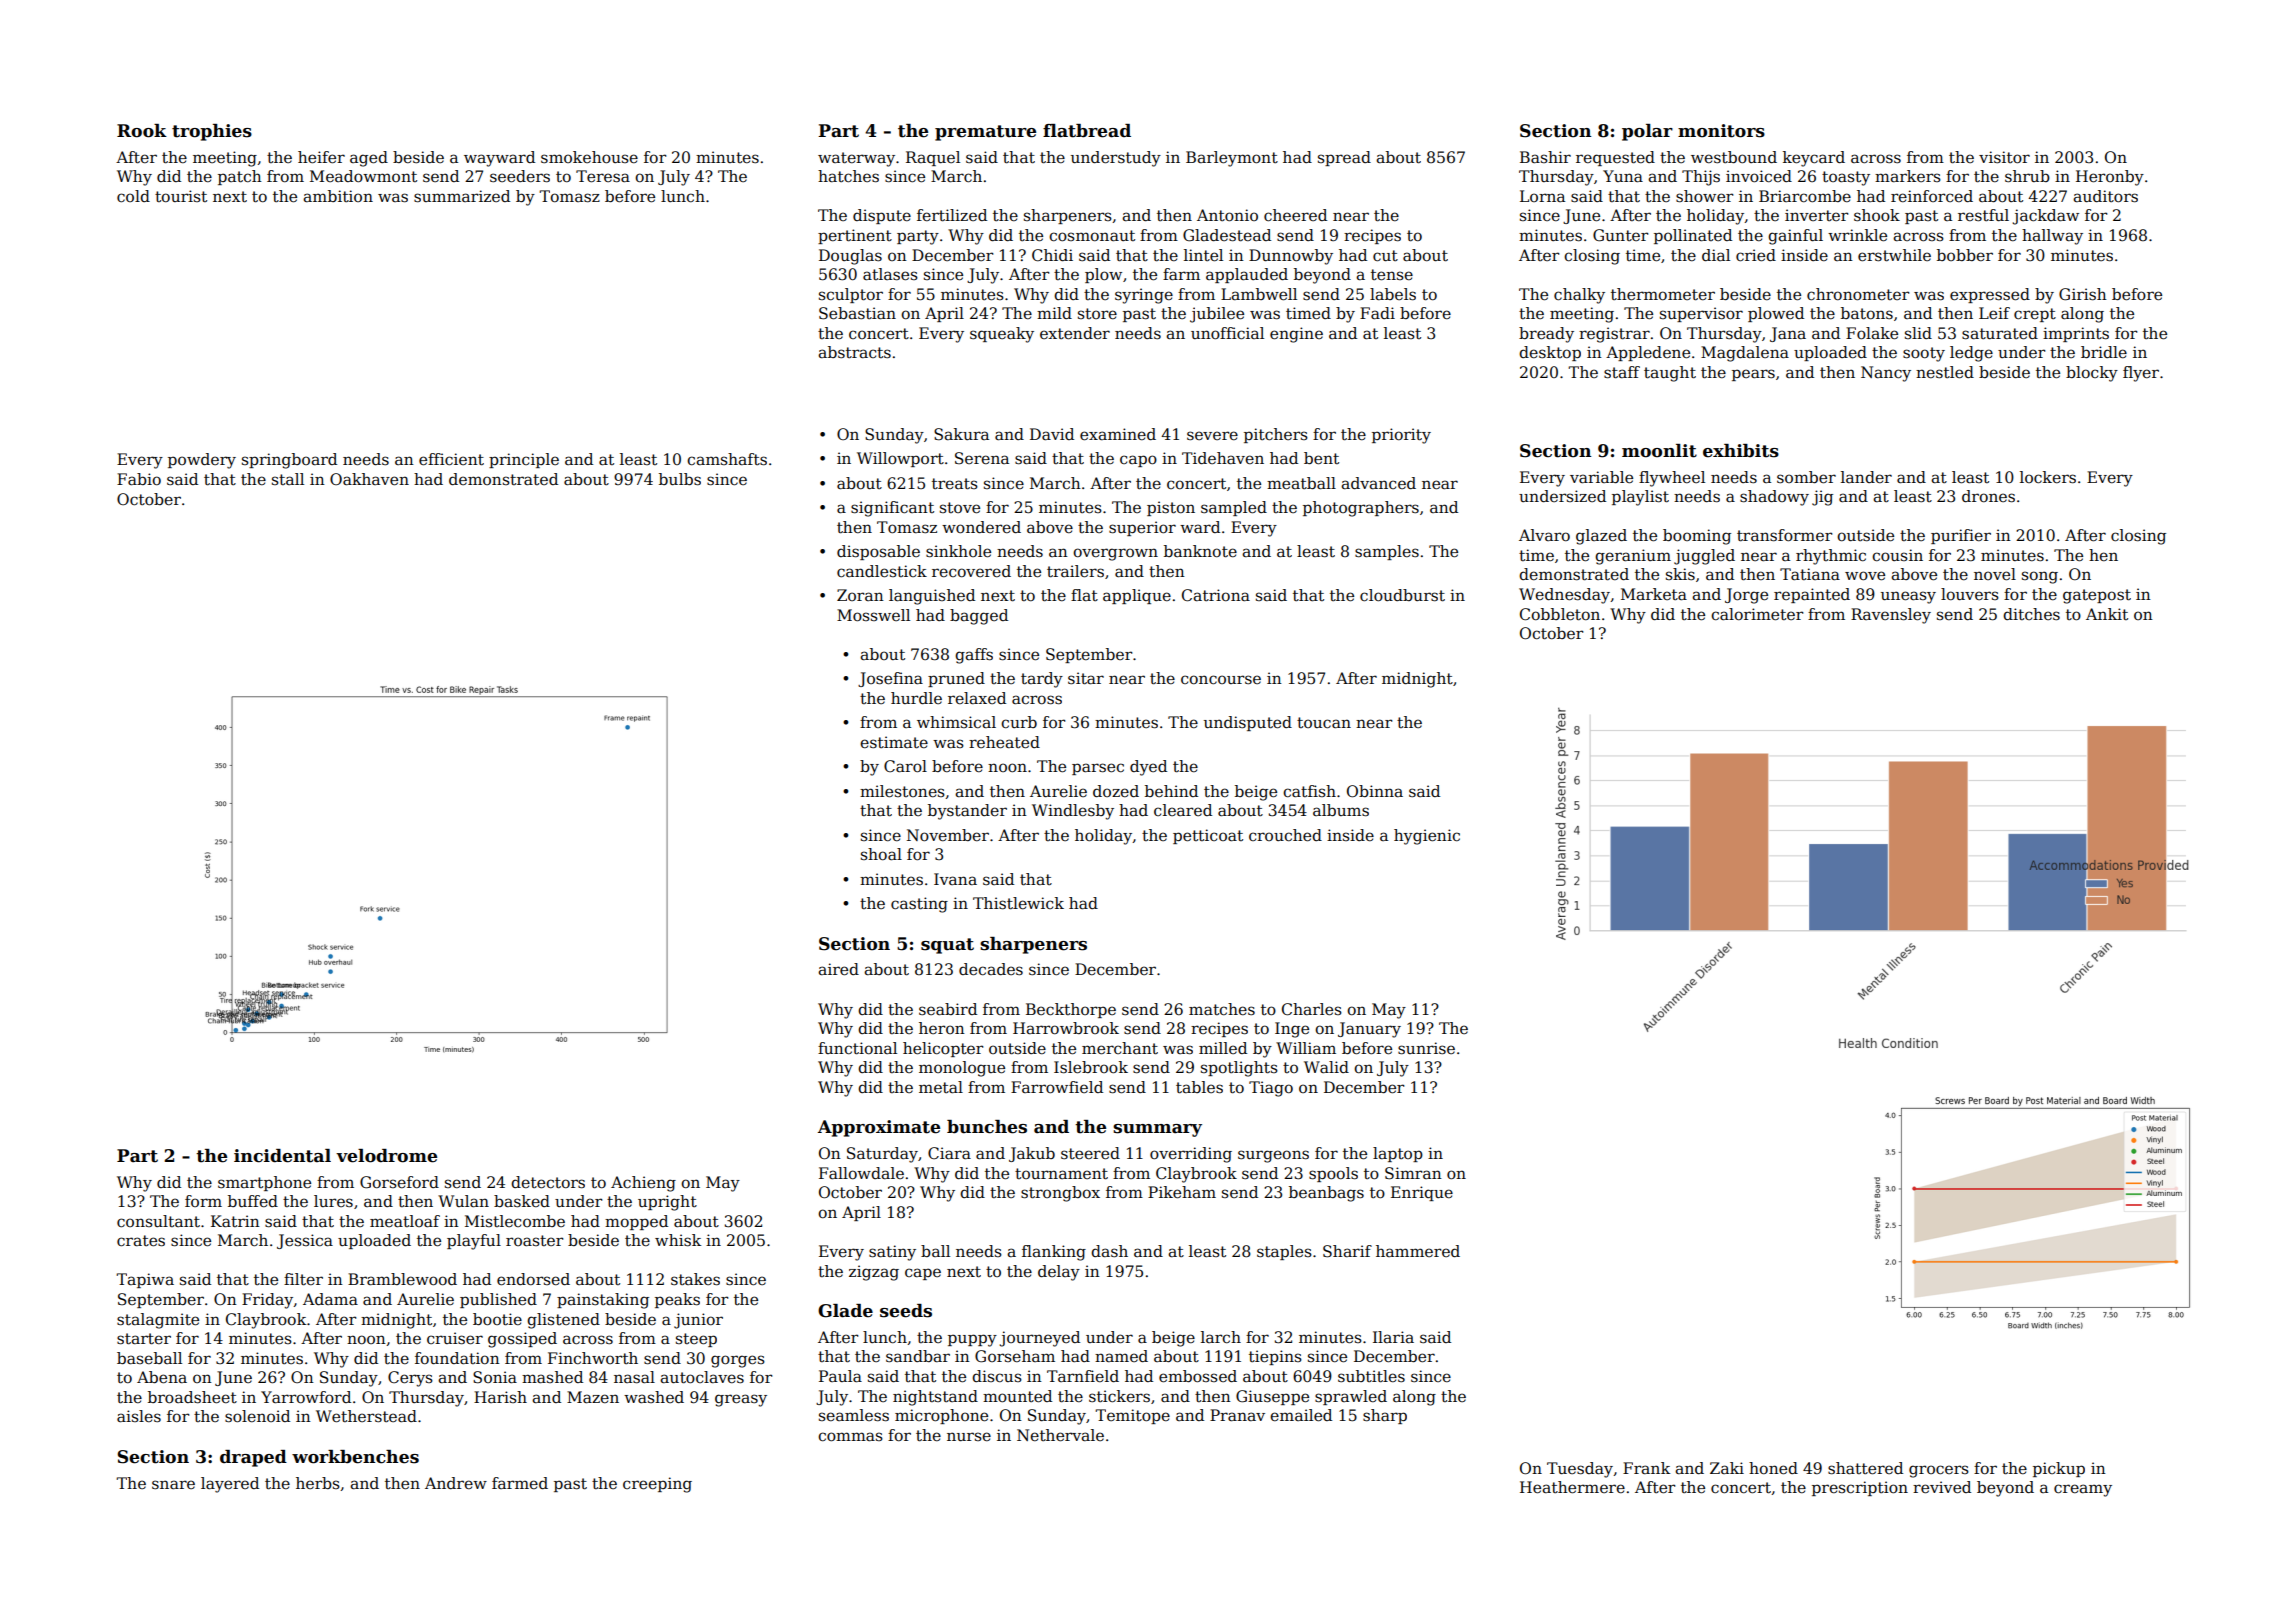 The width and height of the screenshot is (2292, 1620). Describe the element at coordinates (1426, 1048) in the screenshot. I see `sunrise` at that location.
